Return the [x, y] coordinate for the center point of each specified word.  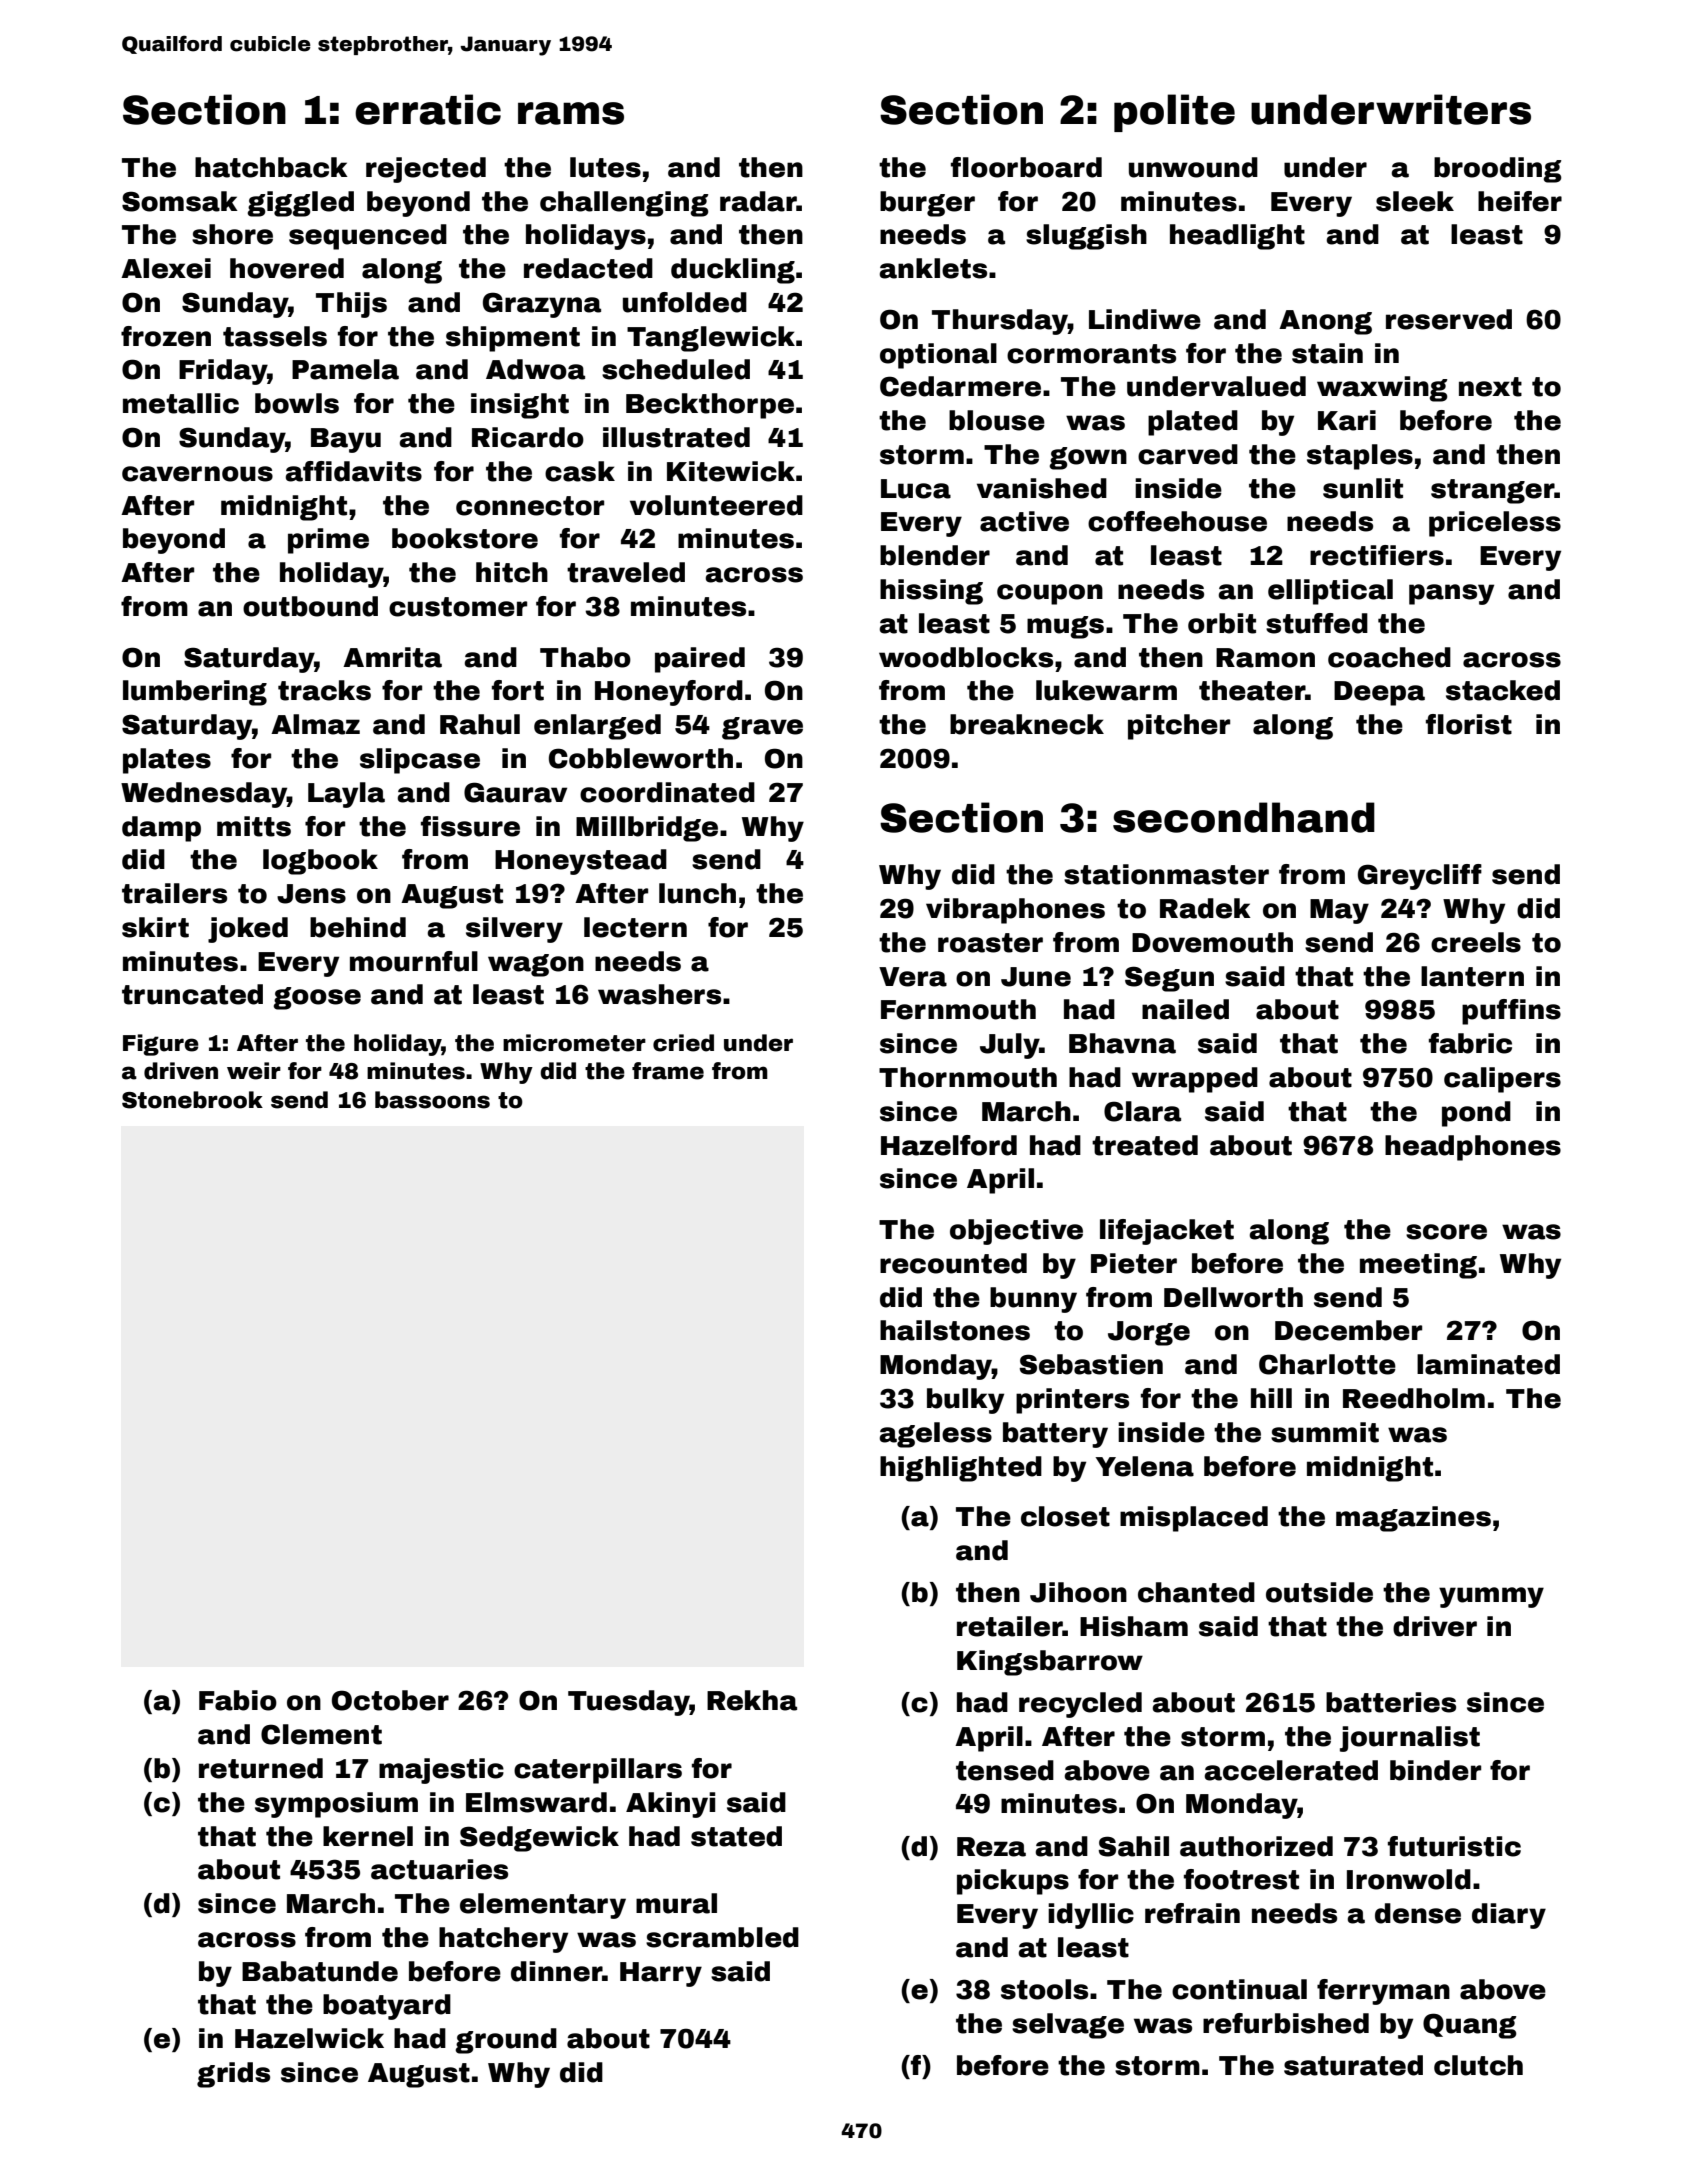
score [1446, 1232]
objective [1016, 1232]
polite [1174, 113]
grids [233, 2075]
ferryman [1383, 1992]
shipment [513, 339]
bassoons [432, 1100]
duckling [733, 271]
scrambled [722, 1937]
